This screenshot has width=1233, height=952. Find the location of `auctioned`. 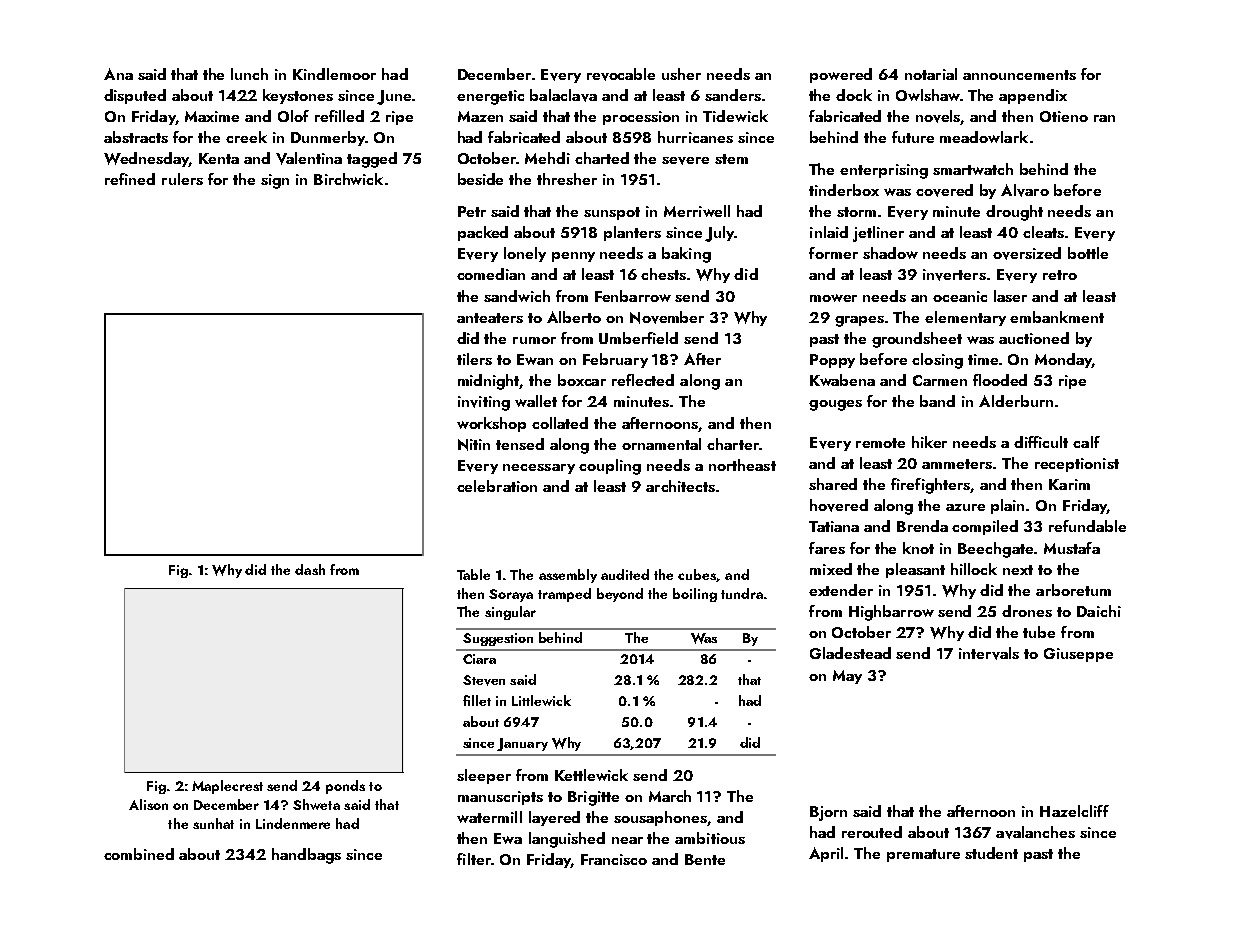

auctioned is located at coordinates (1034, 338).
